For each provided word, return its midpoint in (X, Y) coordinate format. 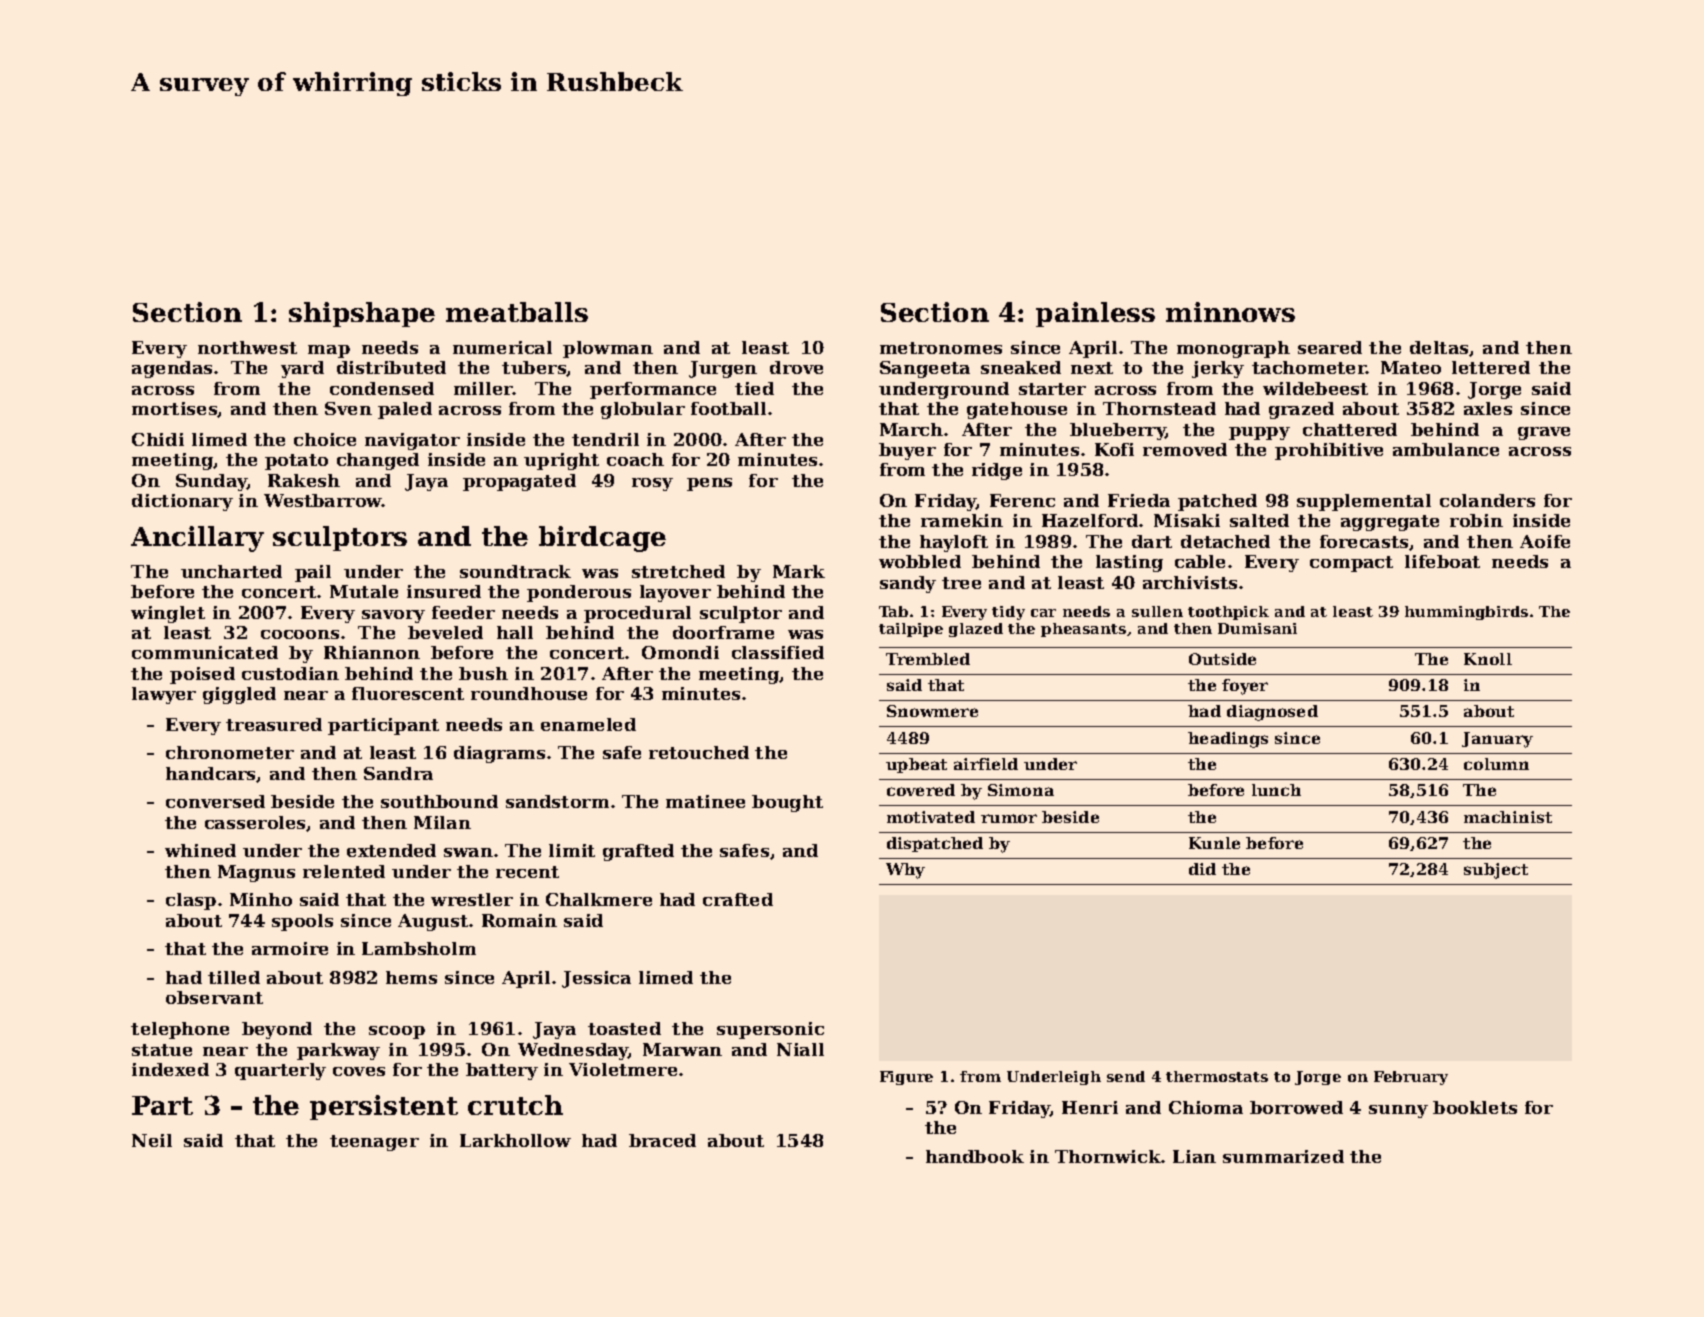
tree (961, 583)
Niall (800, 1049)
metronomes (941, 348)
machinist (1508, 817)
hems (411, 977)
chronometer (230, 752)
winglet (168, 614)
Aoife (1545, 541)
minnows (1230, 312)
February (1411, 1078)
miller (483, 388)
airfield (986, 764)
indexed (170, 1069)
